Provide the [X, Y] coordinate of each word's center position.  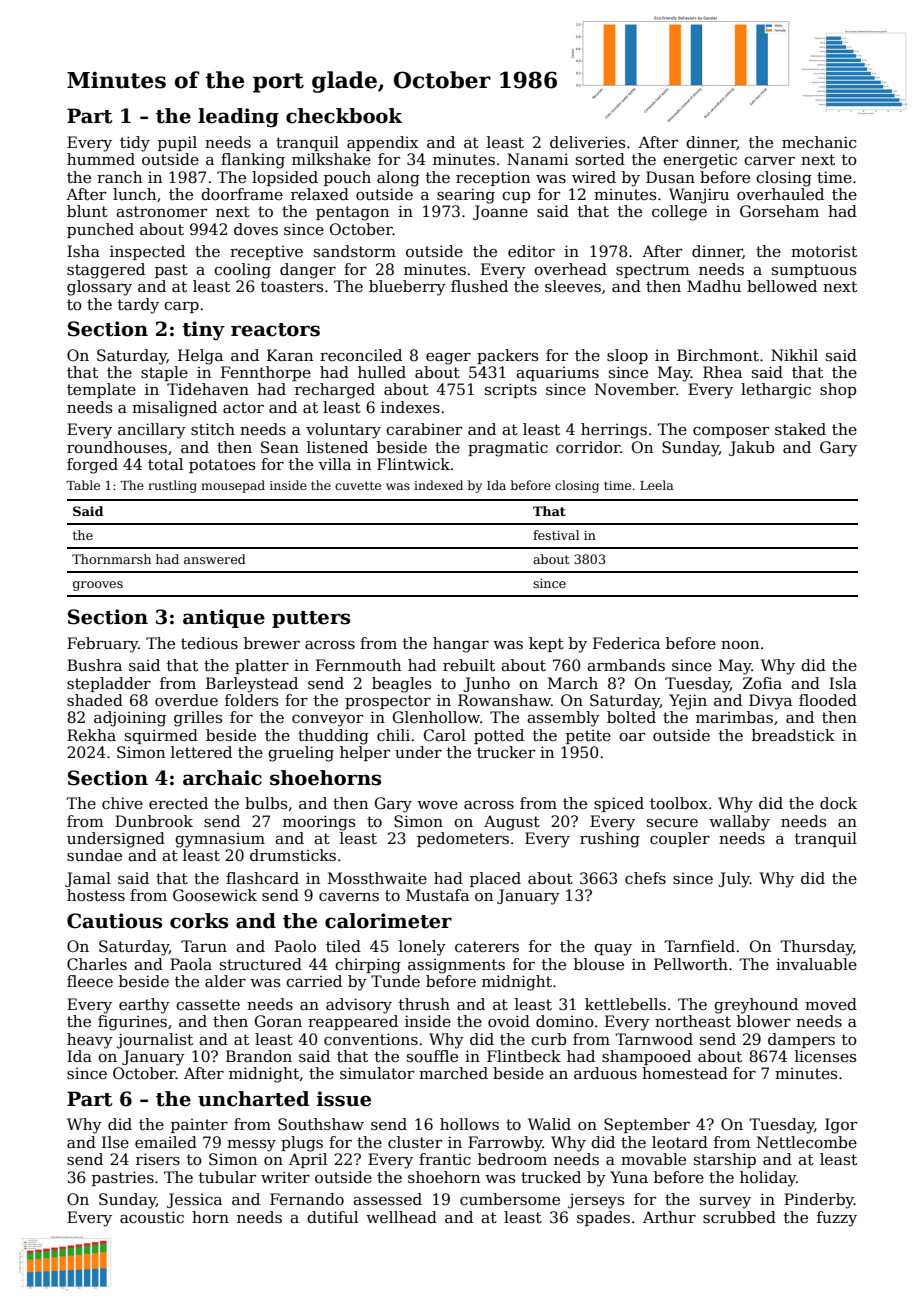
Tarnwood [654, 1039]
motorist [824, 251]
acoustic [152, 1217]
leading [238, 118]
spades [603, 1218]
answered [215, 559]
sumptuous [814, 271]
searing [466, 196]
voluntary [343, 431]
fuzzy [837, 1219]
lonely [422, 948]
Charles [97, 964]
